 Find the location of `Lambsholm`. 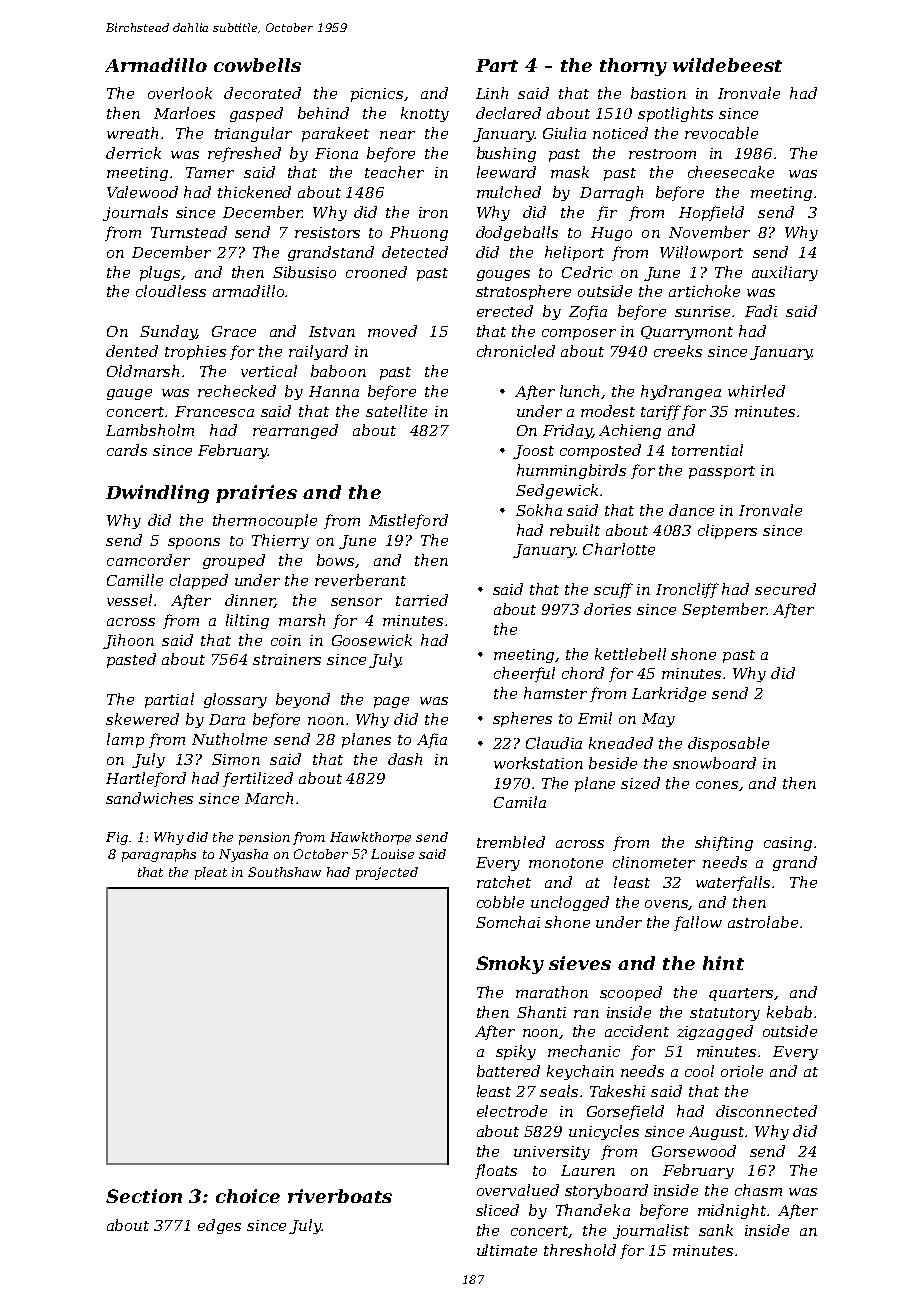

Lambsholm is located at coordinates (150, 430).
